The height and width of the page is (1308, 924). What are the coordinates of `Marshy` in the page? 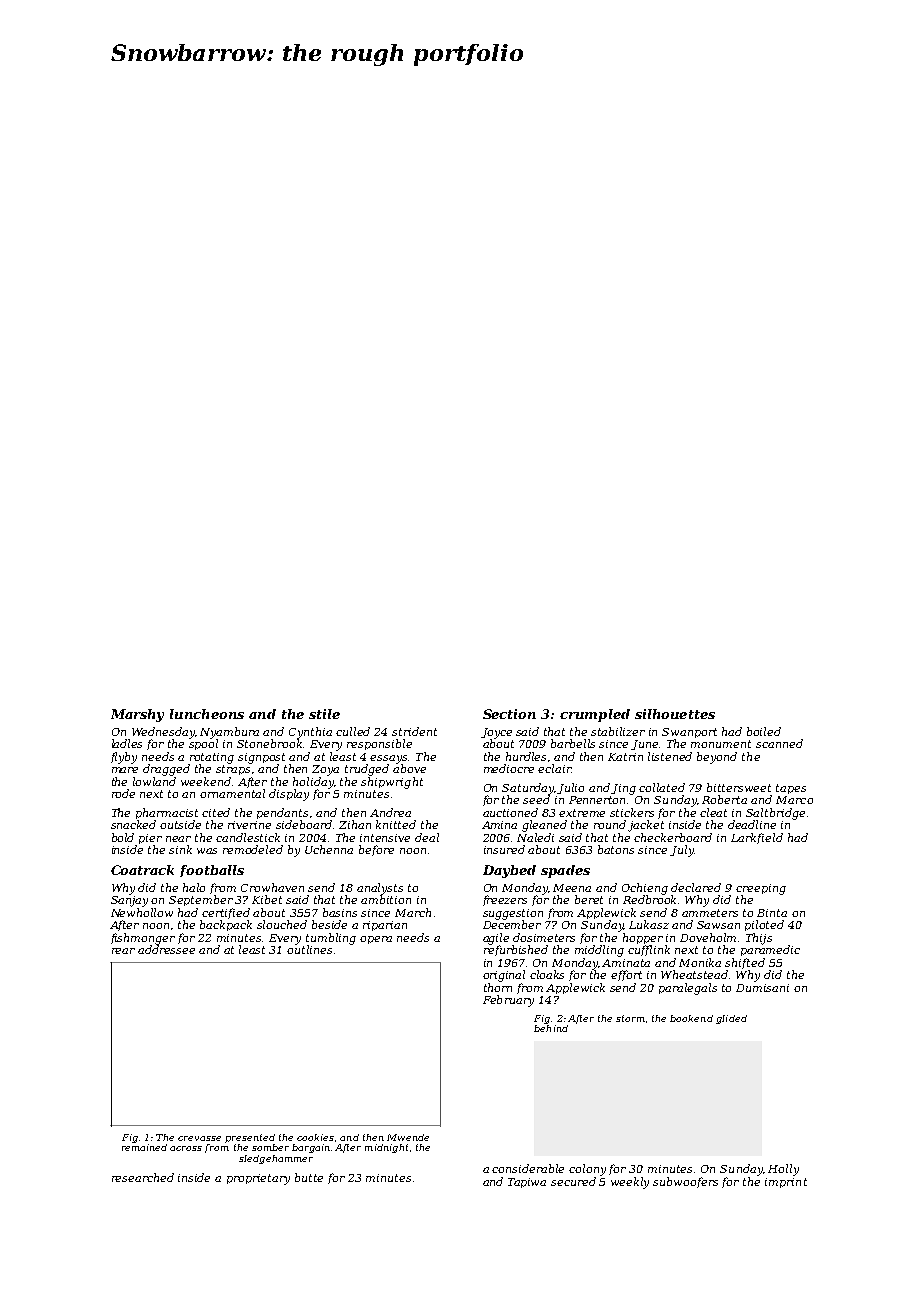 It's located at (137, 715).
